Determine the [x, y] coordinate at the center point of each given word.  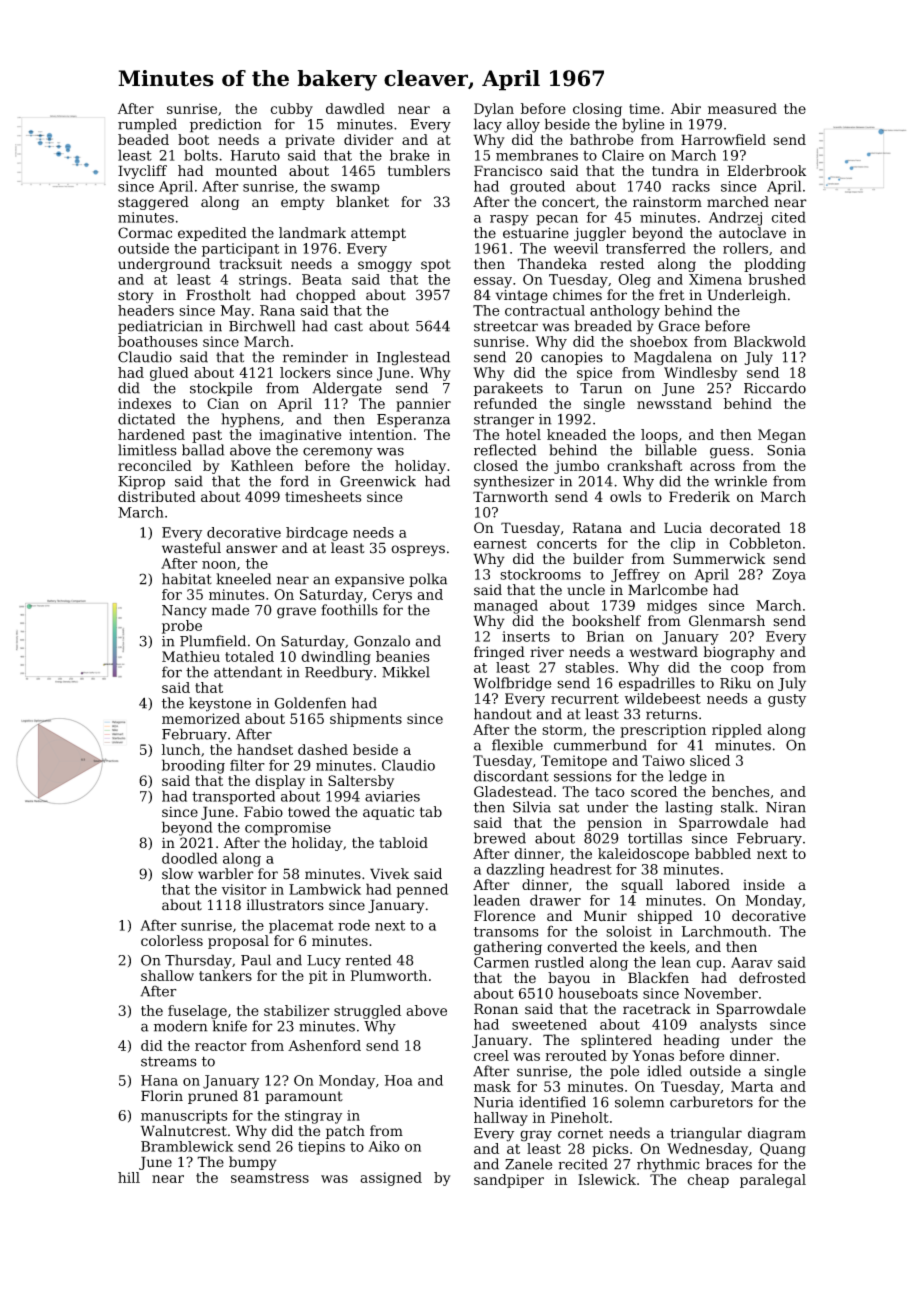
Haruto [255, 155]
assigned [391, 1179]
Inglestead [413, 358]
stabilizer [297, 1010]
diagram [777, 1134]
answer [252, 549]
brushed [777, 279]
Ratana [597, 527]
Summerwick [719, 558]
